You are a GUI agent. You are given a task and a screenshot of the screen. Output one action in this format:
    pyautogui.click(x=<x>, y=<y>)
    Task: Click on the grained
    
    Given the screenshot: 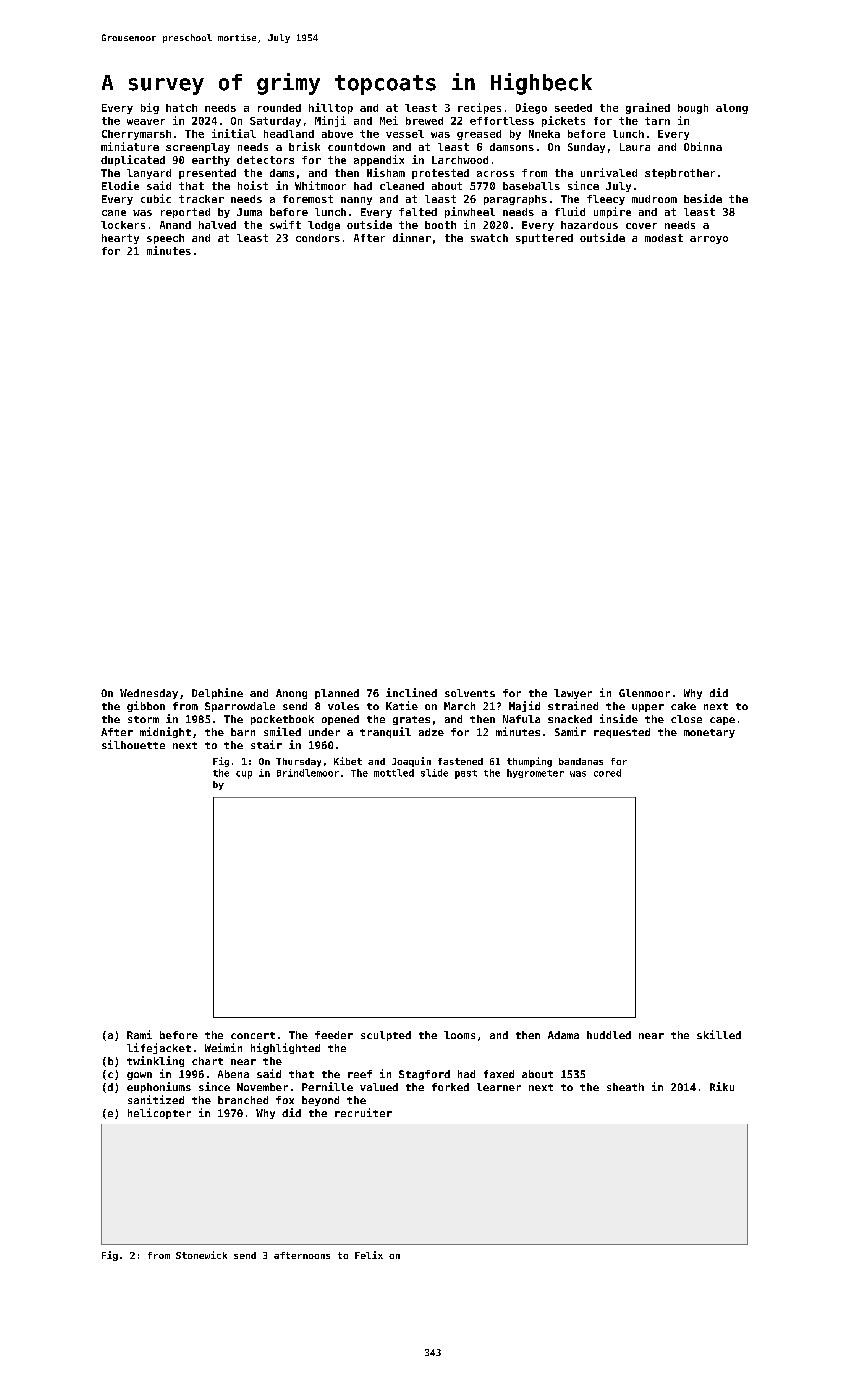 What is the action you would take?
    pyautogui.click(x=648, y=108)
